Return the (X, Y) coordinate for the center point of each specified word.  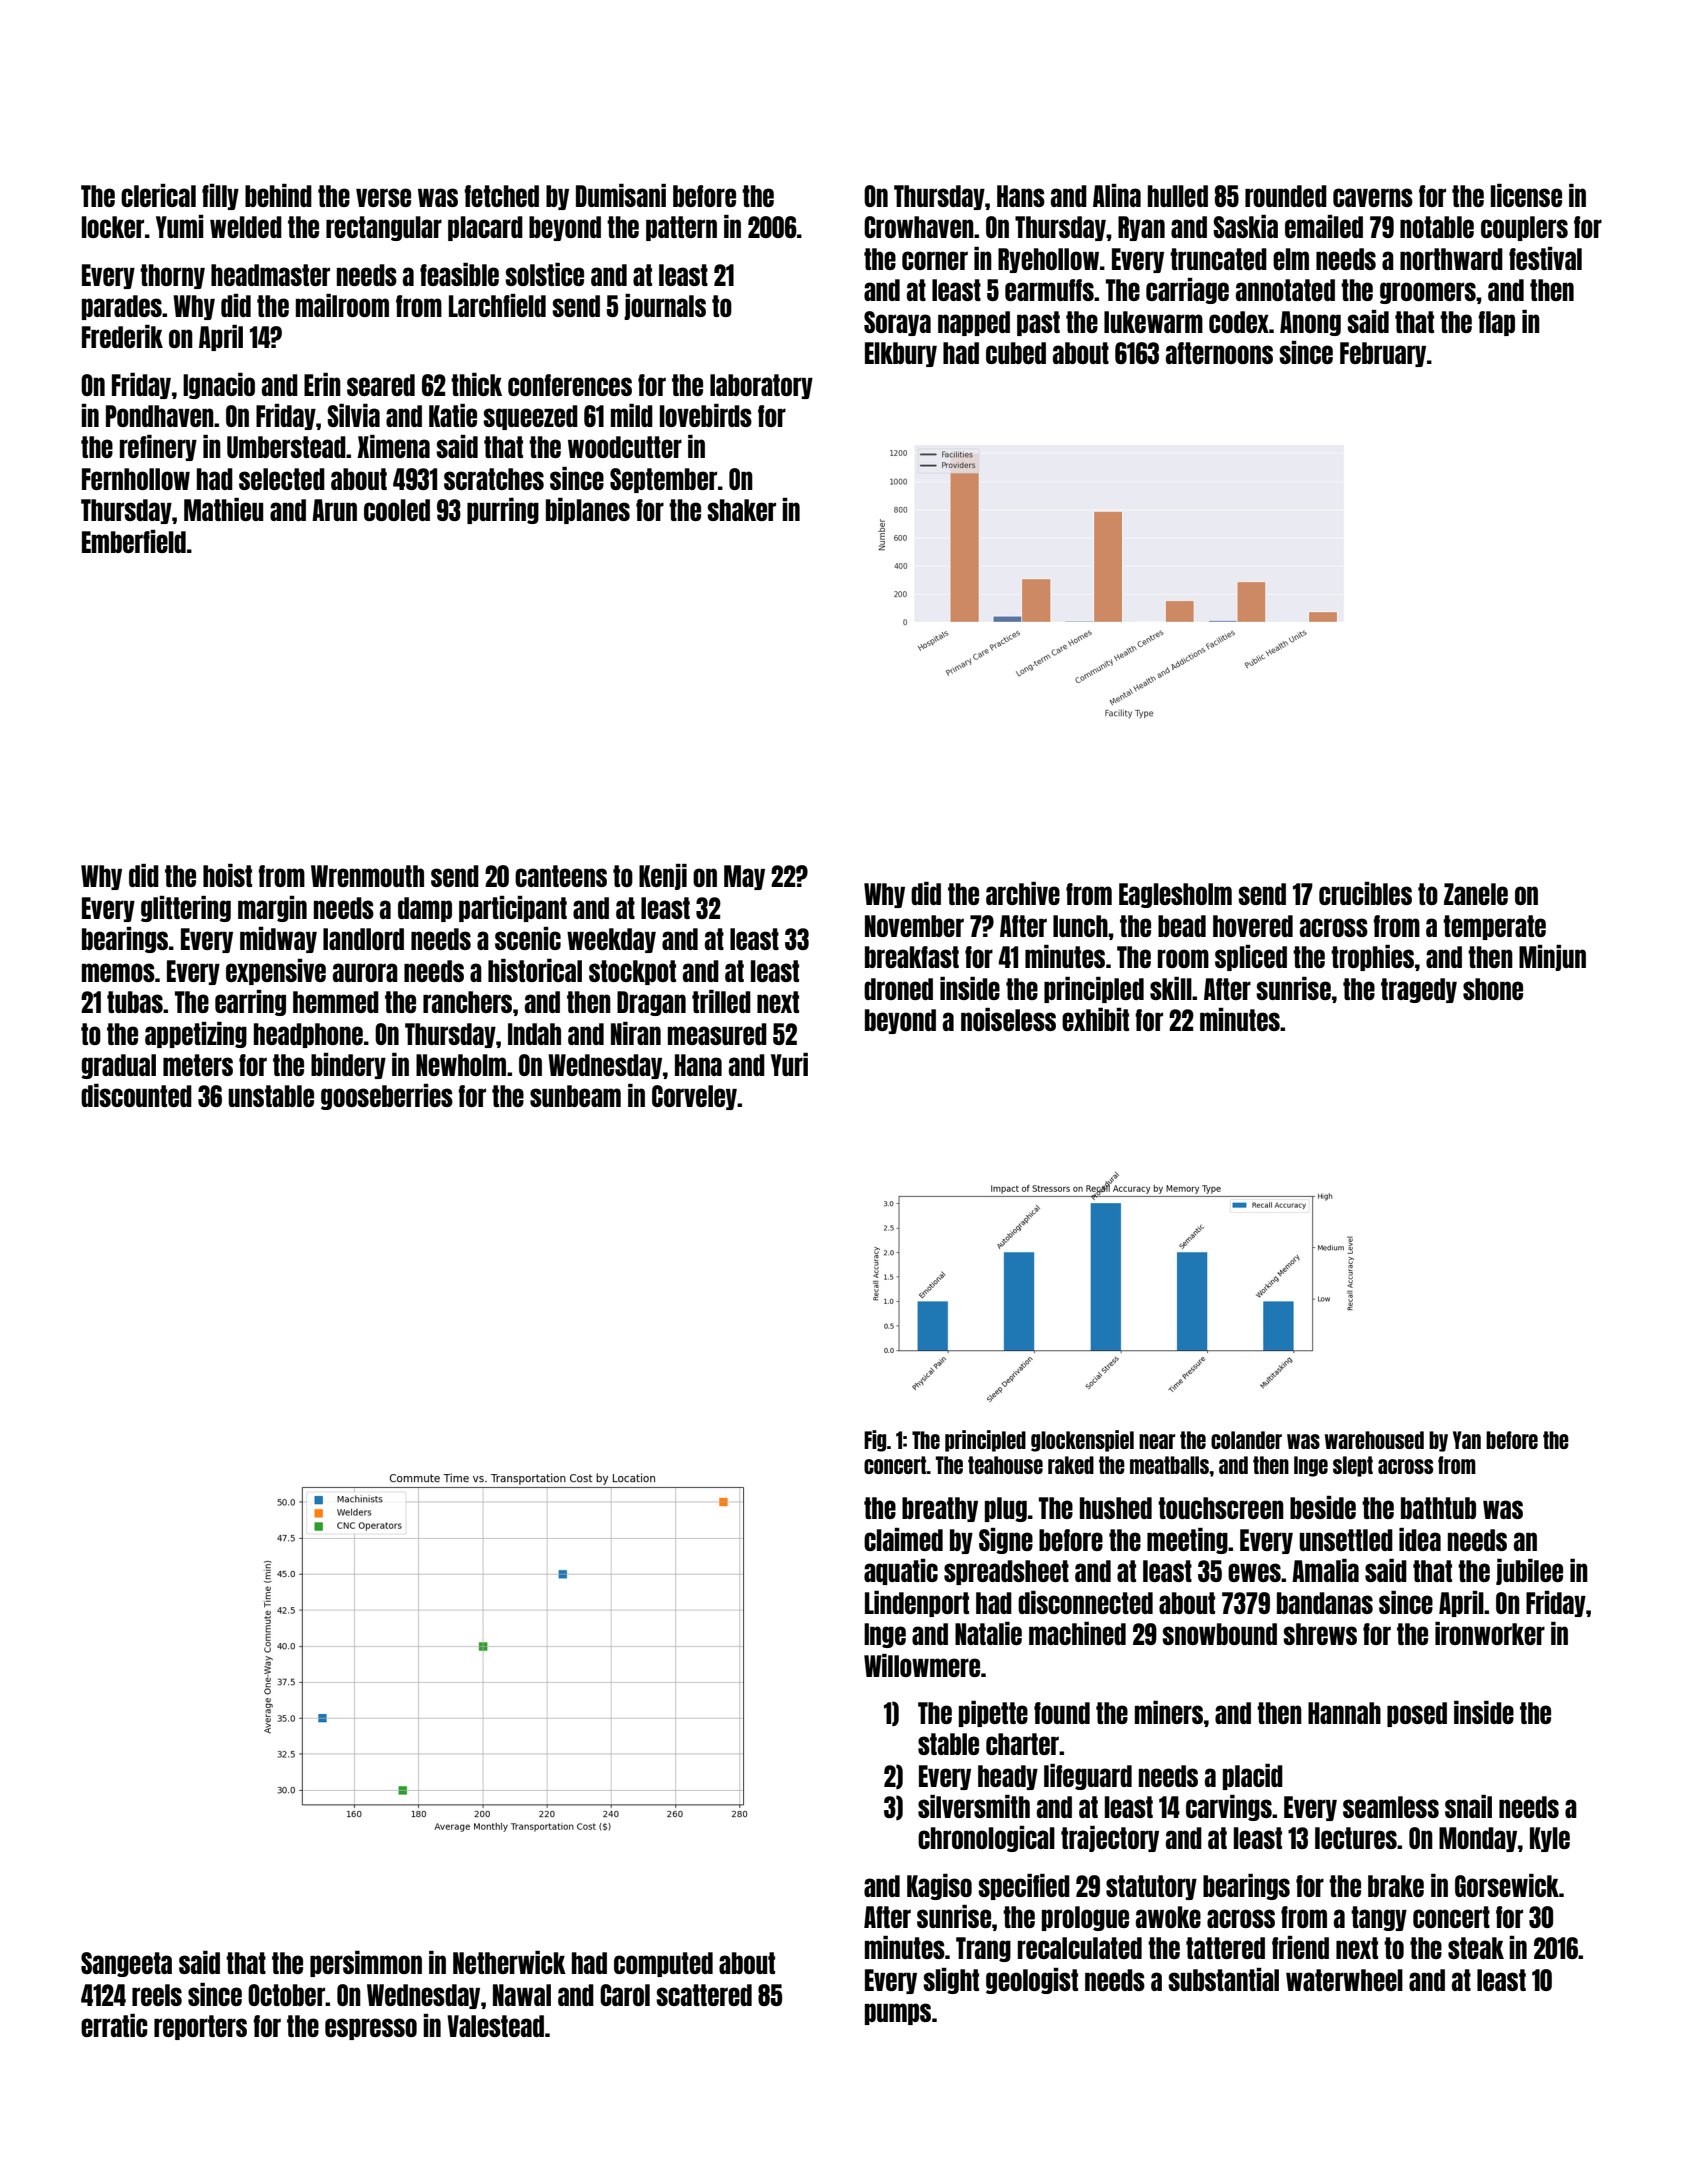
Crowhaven (919, 227)
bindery (348, 1066)
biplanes (588, 511)
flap (1496, 323)
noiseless (1008, 1019)
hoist (227, 875)
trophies (1372, 958)
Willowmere (922, 1665)
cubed (1016, 353)
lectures (1356, 1838)
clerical (158, 195)
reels (157, 1995)
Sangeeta (126, 1964)
